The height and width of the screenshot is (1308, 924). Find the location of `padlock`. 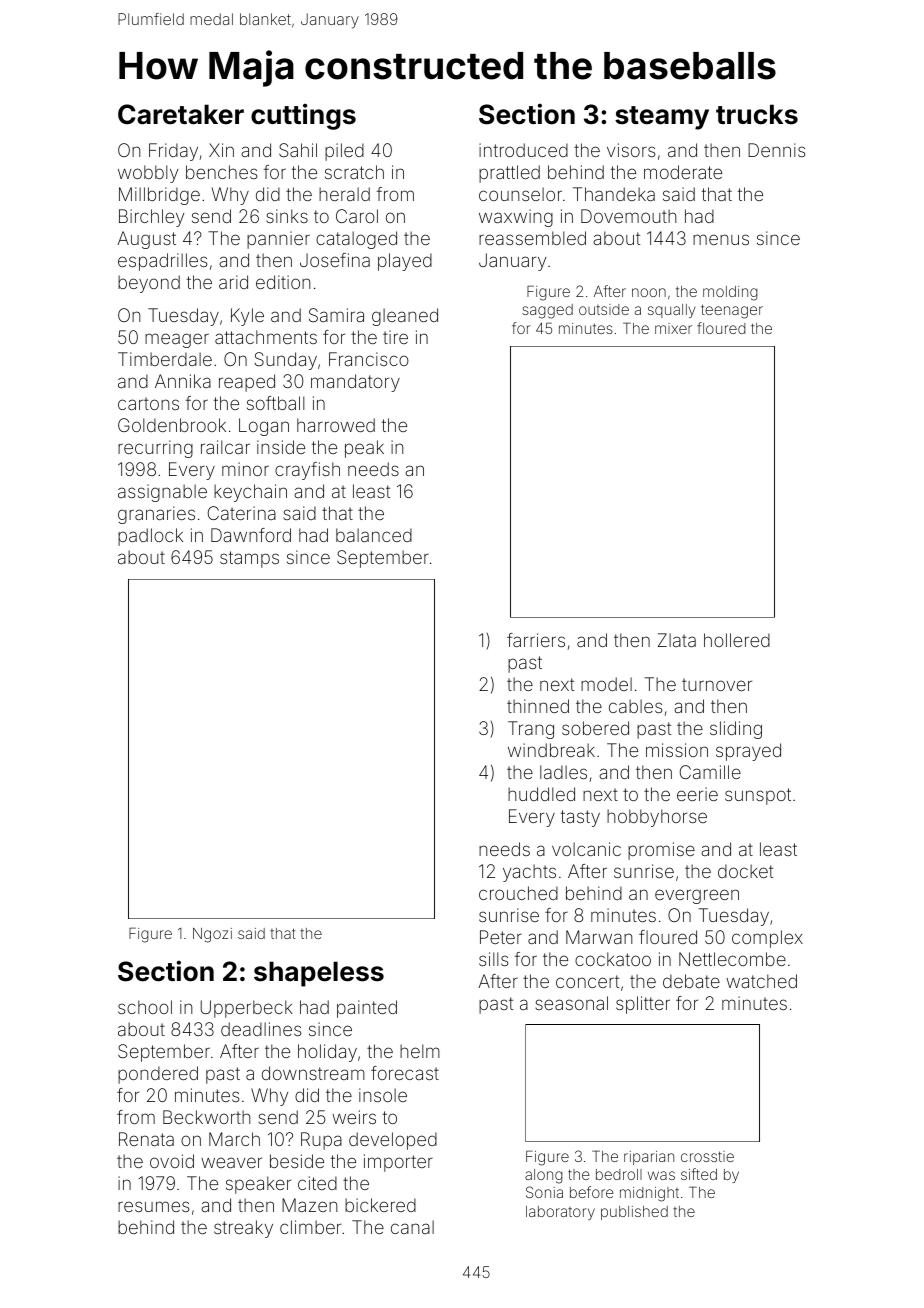

padlock is located at coordinates (150, 537).
